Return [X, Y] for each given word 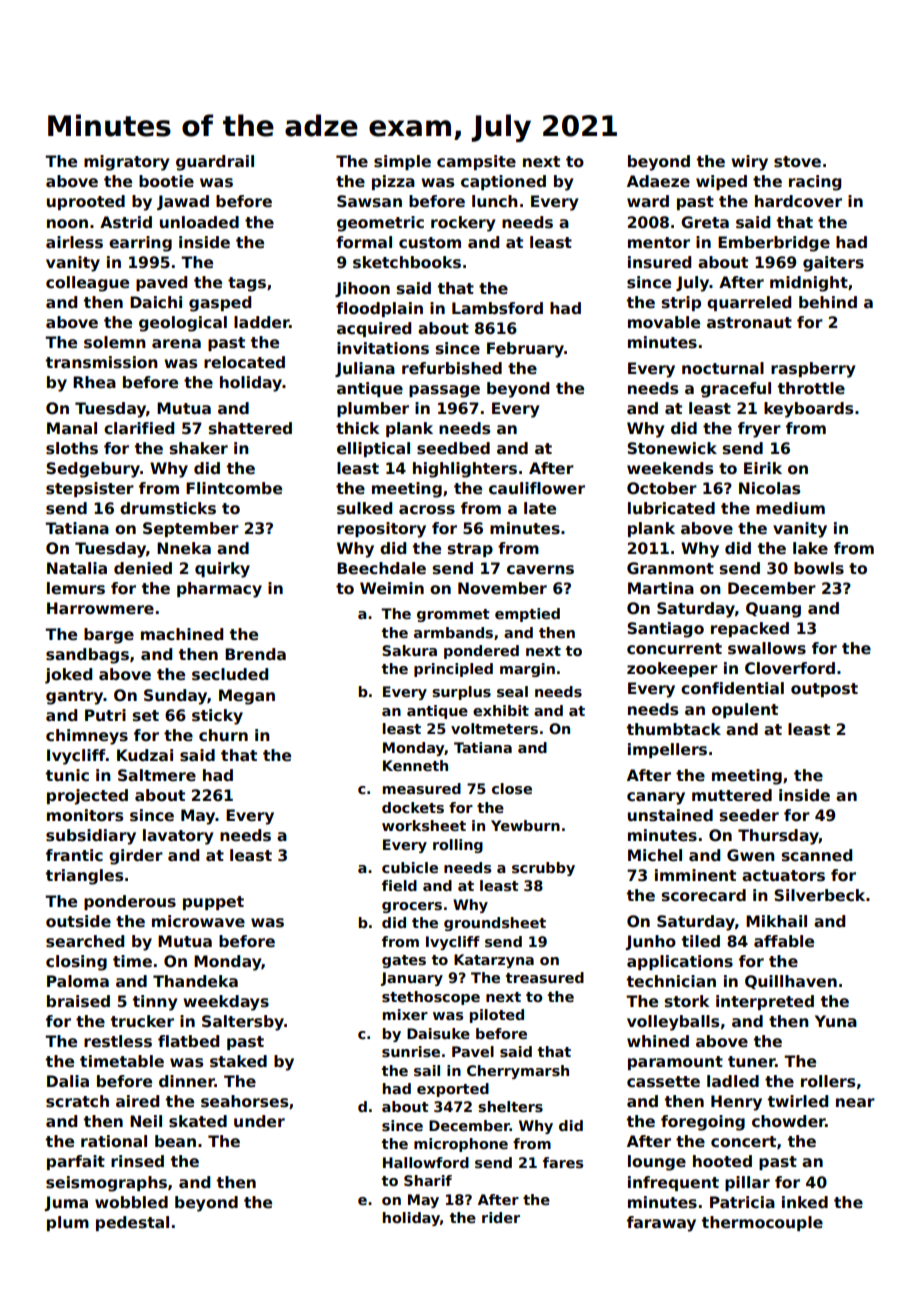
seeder [749, 815]
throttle [811, 388]
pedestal [132, 1223]
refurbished [452, 368]
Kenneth [415, 765]
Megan [247, 697]
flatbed [188, 1041]
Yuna [836, 1021]
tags [247, 284]
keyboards [808, 410]
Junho [650, 942]
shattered [250, 428]
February [525, 350]
